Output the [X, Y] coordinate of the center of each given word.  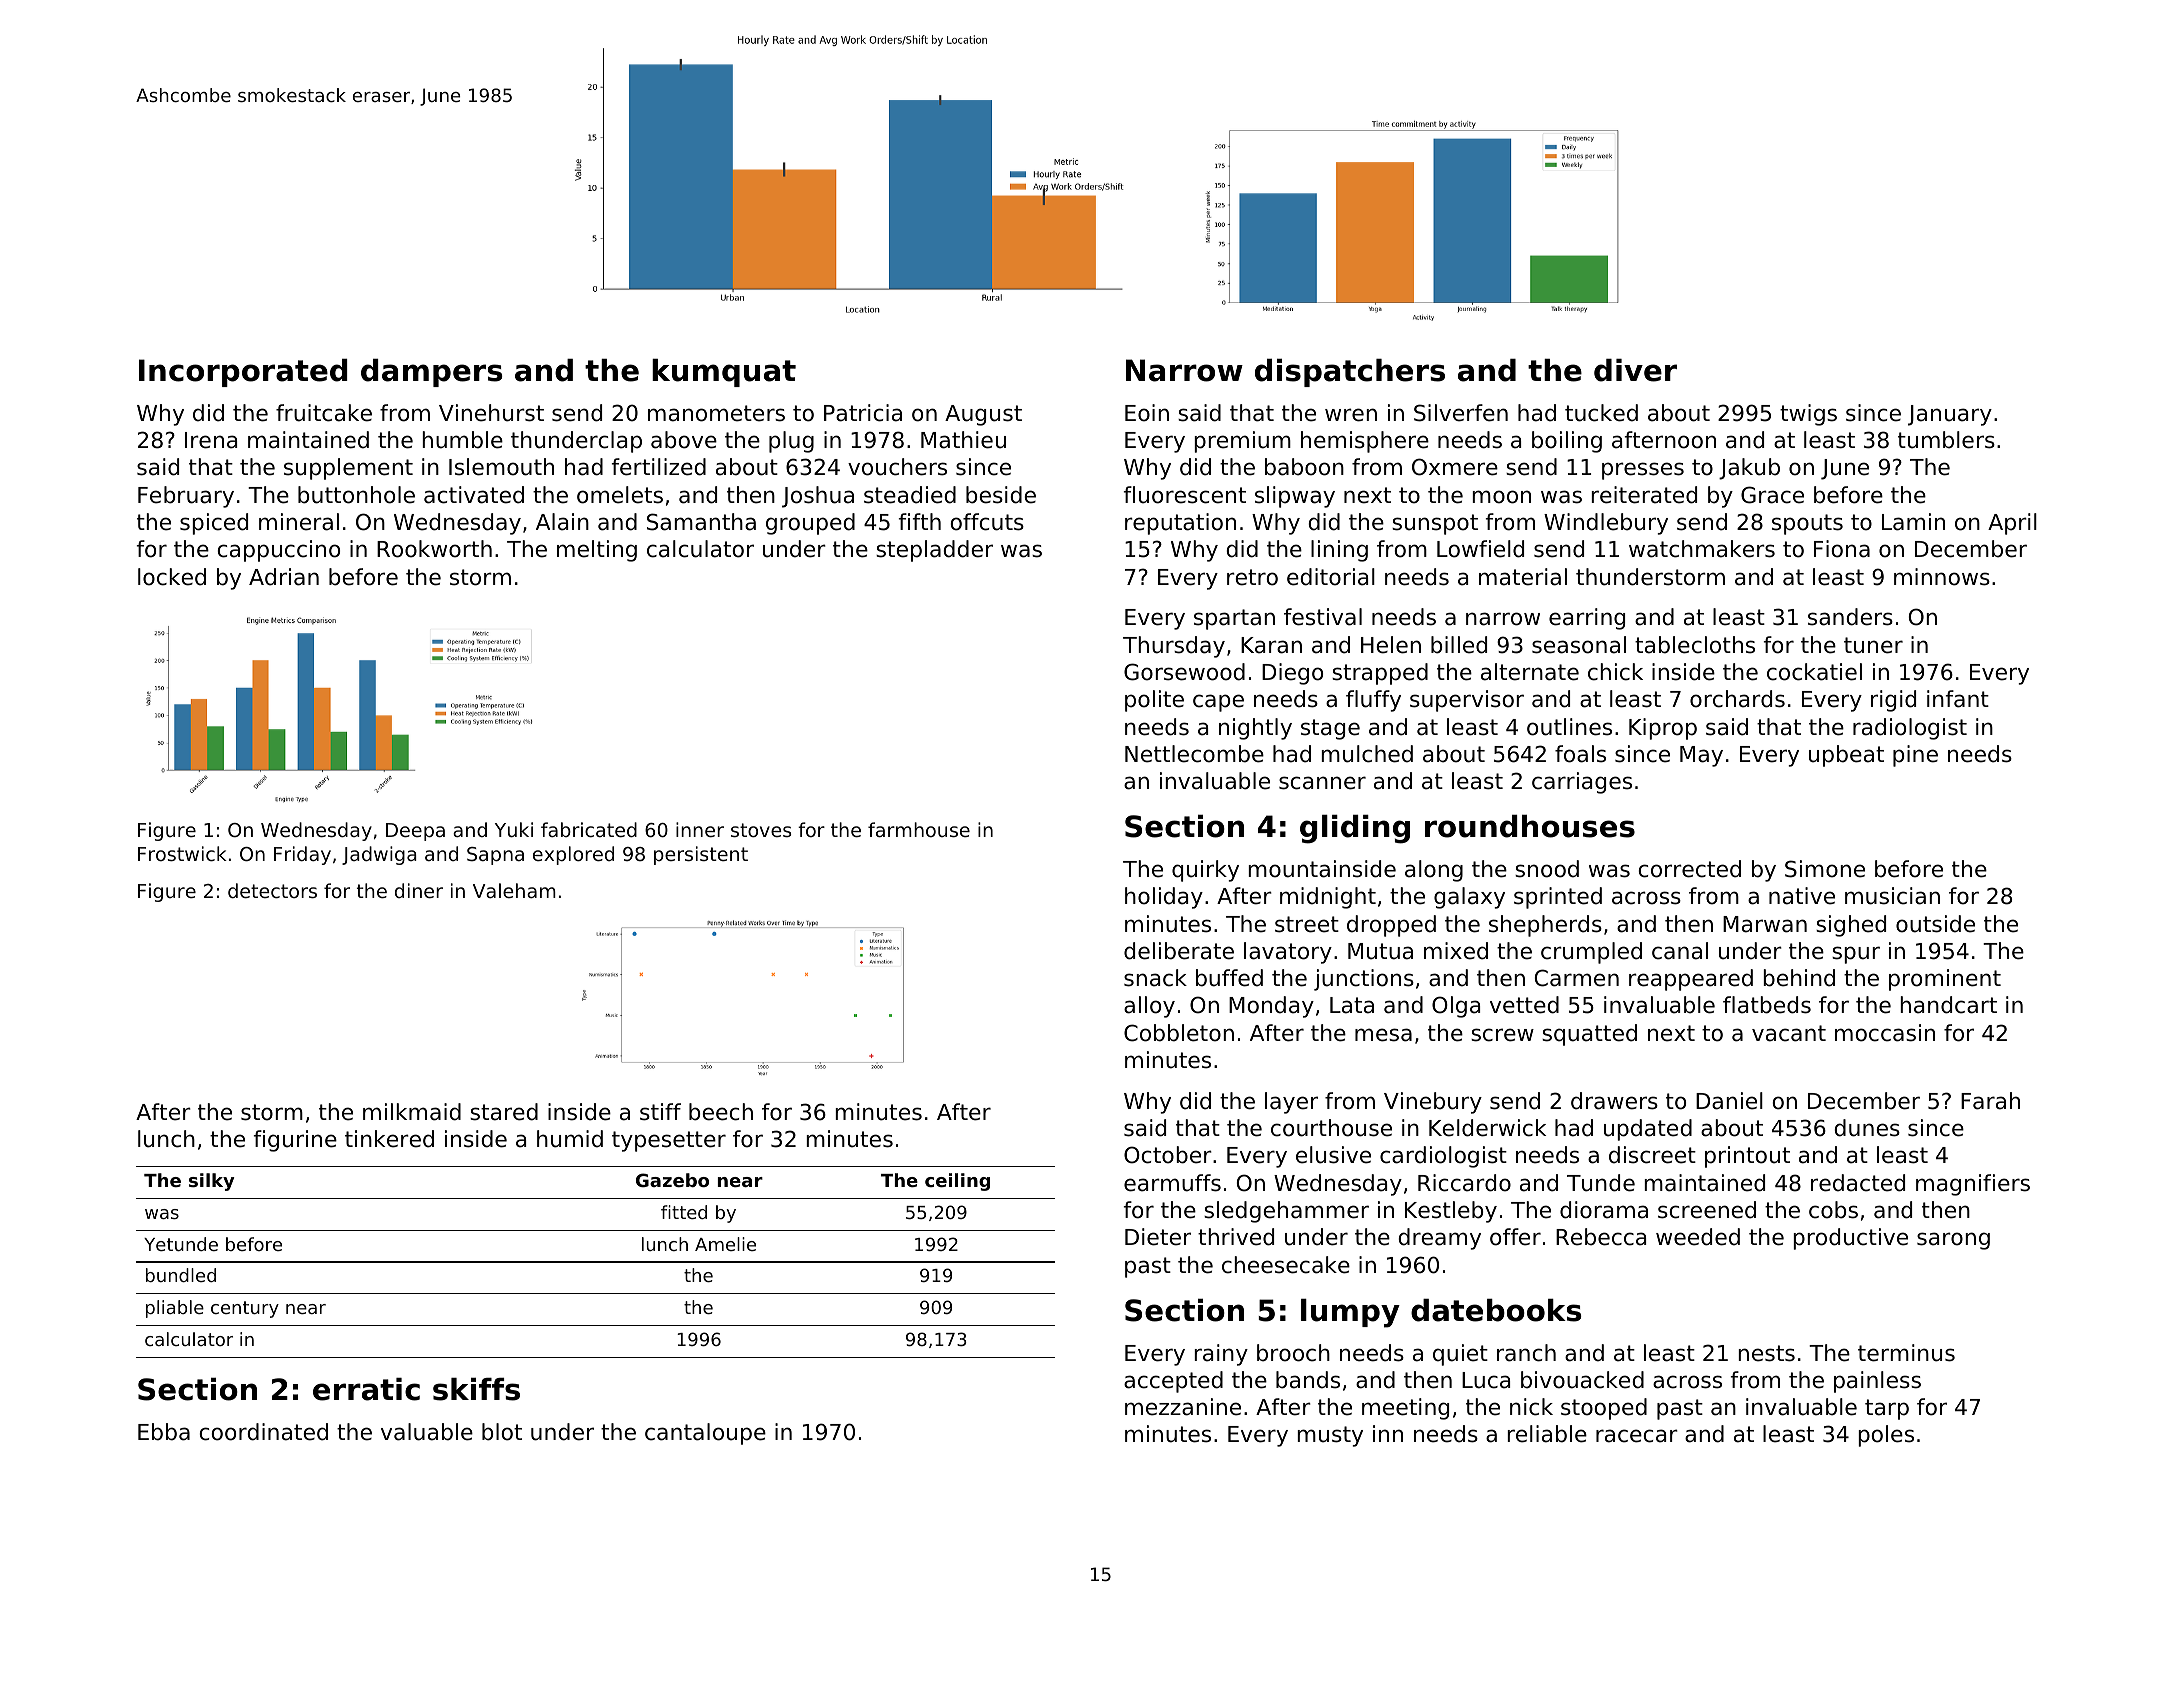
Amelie [725, 1244]
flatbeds [1767, 1005]
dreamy [1439, 1239]
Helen [1391, 645]
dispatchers [1350, 373]
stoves [761, 830]
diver [1635, 370]
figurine [295, 1141]
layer [1291, 1103]
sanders [1850, 617]
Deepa [415, 832]
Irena [211, 440]
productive [1850, 1239]
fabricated [589, 829]
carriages [1582, 783]
